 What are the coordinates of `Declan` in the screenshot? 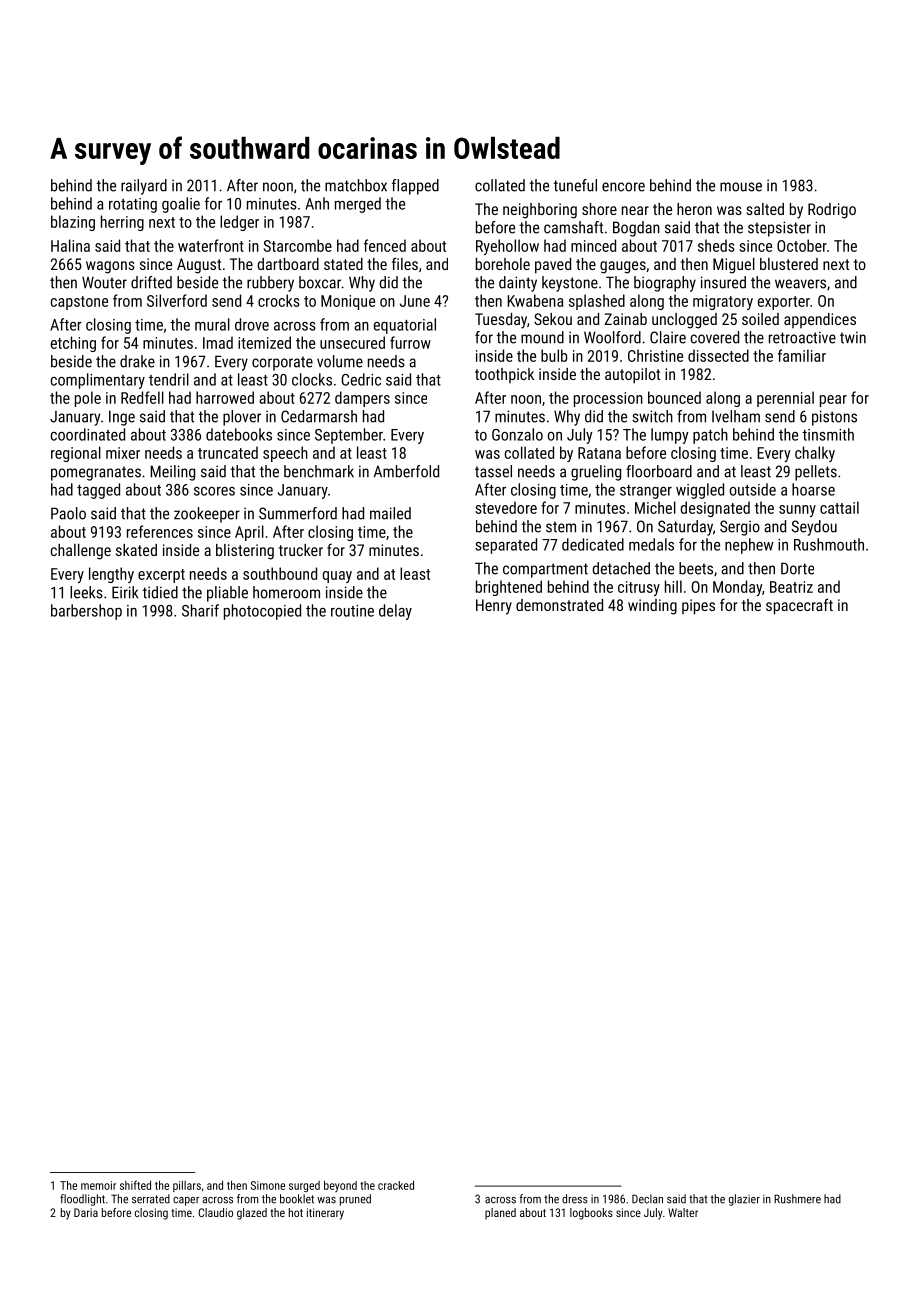 It's located at (647, 1199).
